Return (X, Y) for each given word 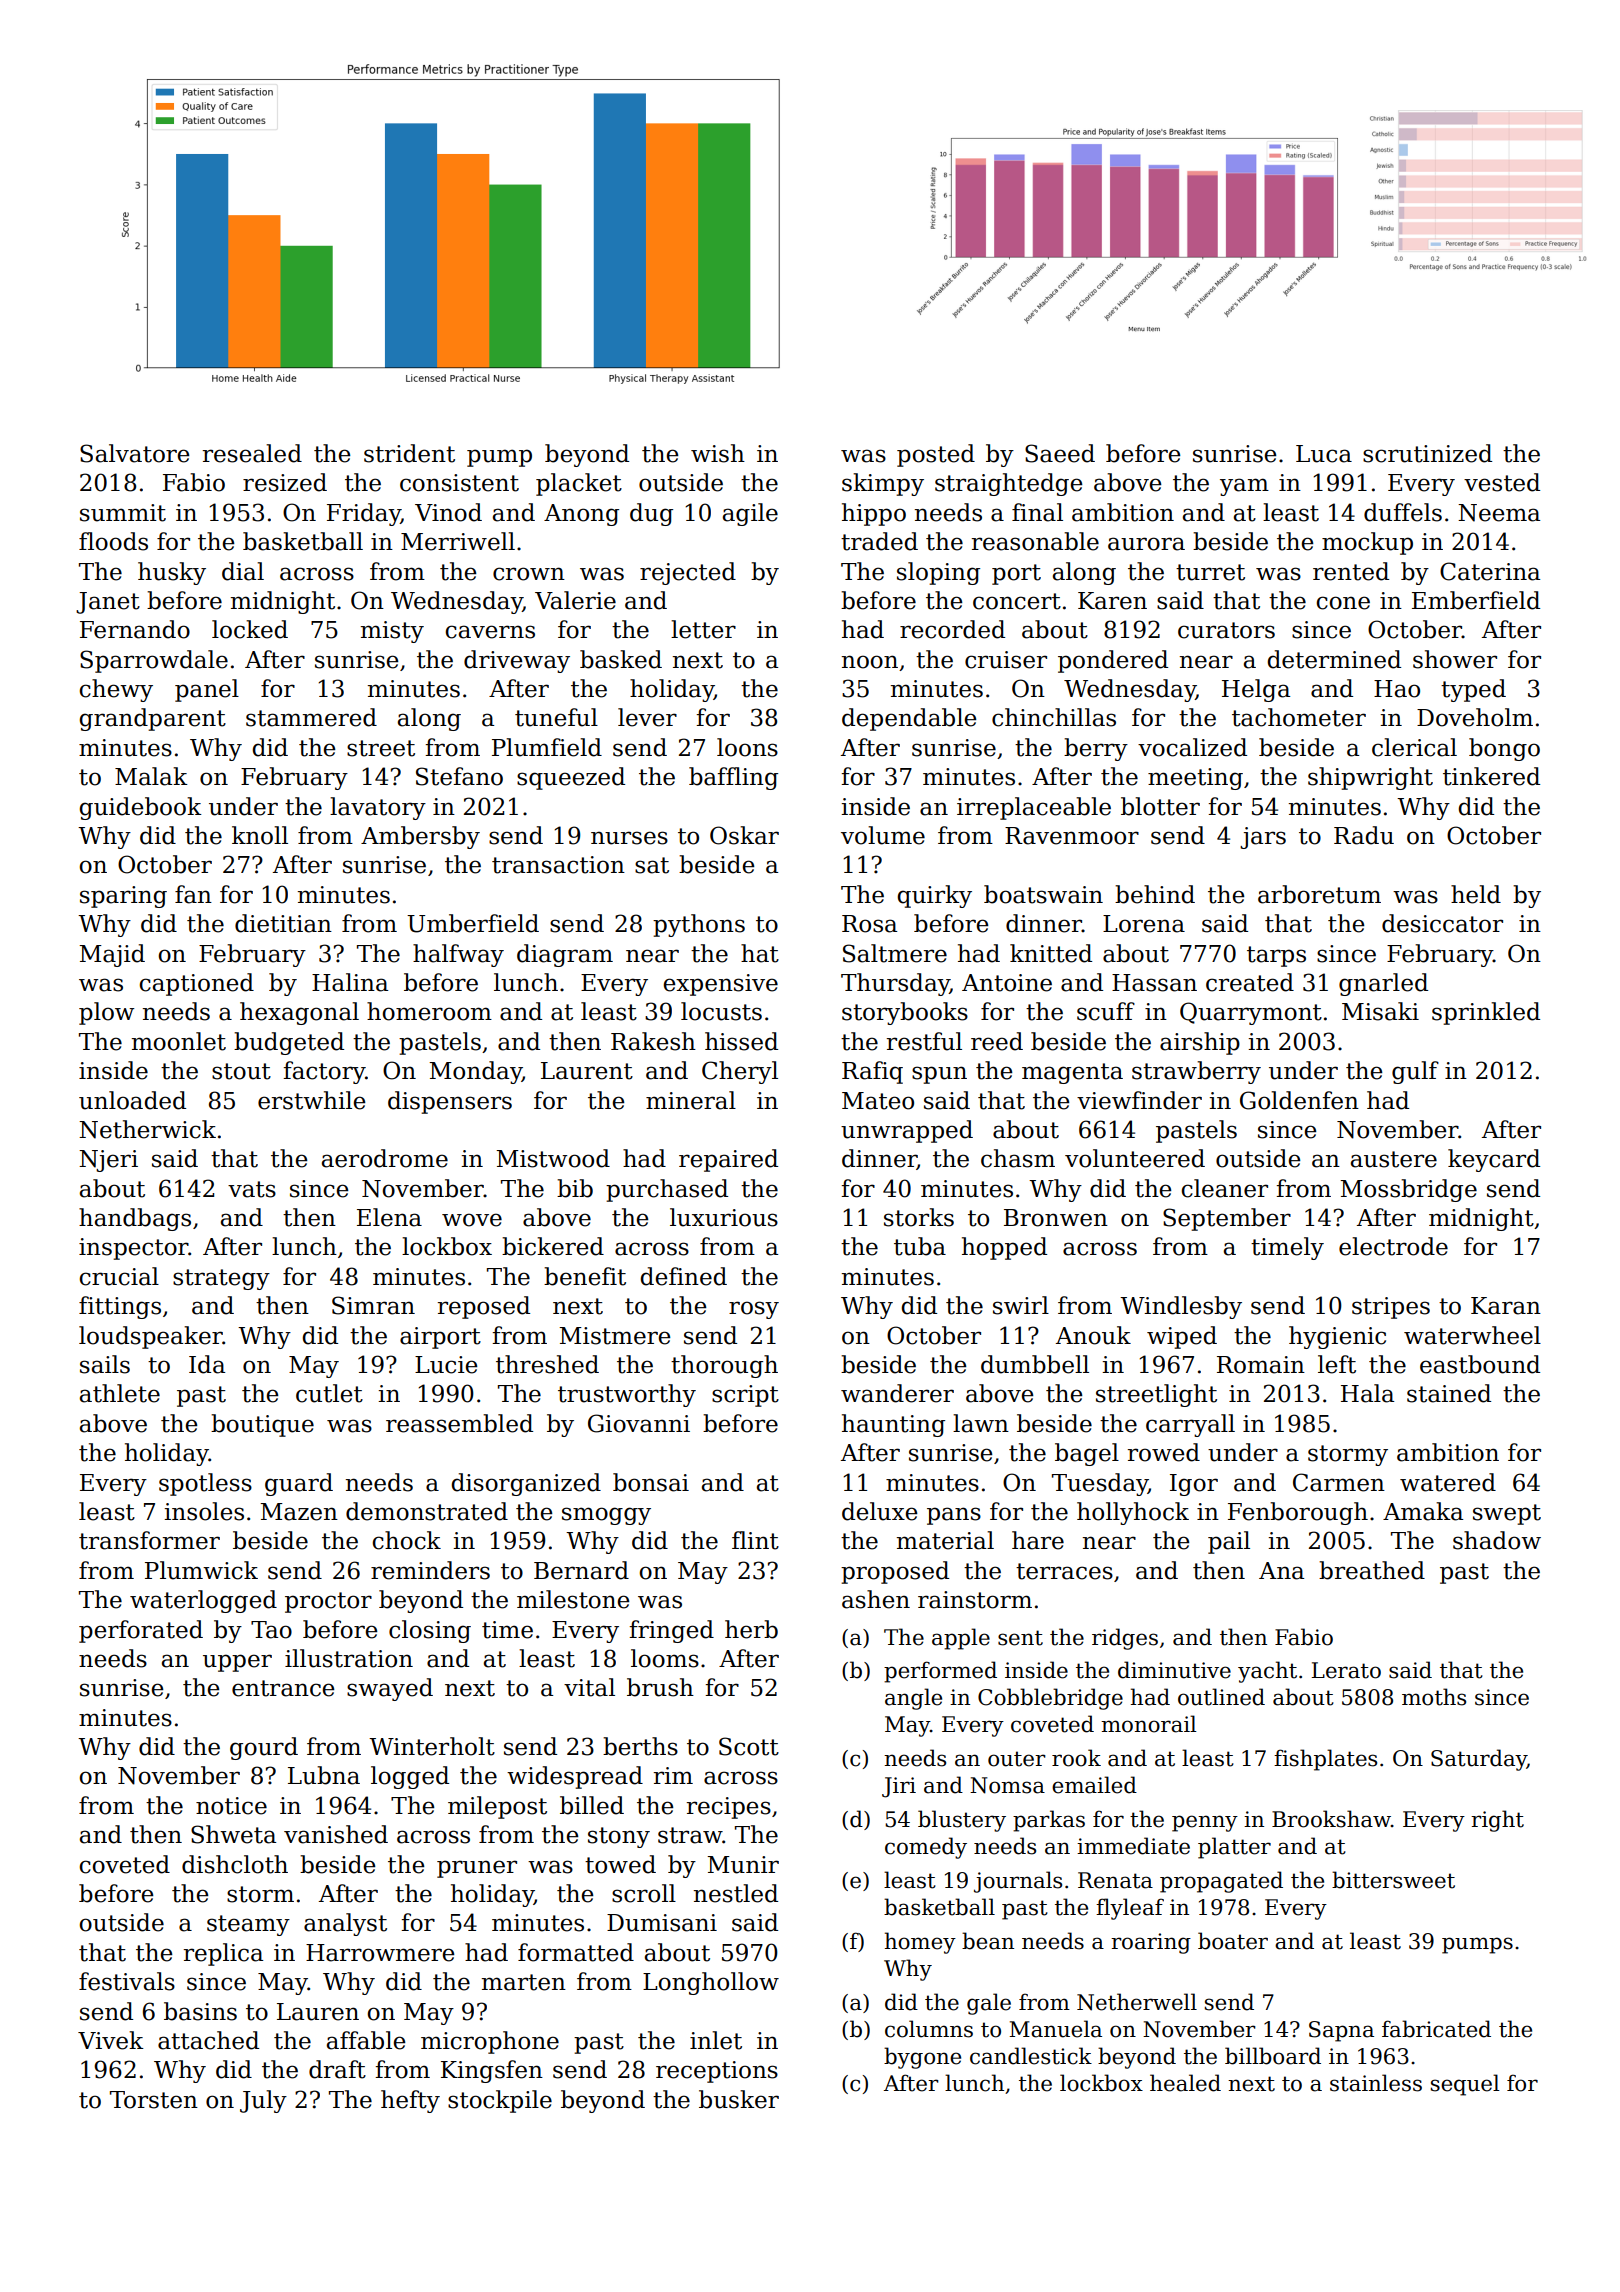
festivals (127, 1981)
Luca (1324, 454)
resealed (252, 453)
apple (961, 1639)
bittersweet (1393, 1880)
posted (936, 455)
